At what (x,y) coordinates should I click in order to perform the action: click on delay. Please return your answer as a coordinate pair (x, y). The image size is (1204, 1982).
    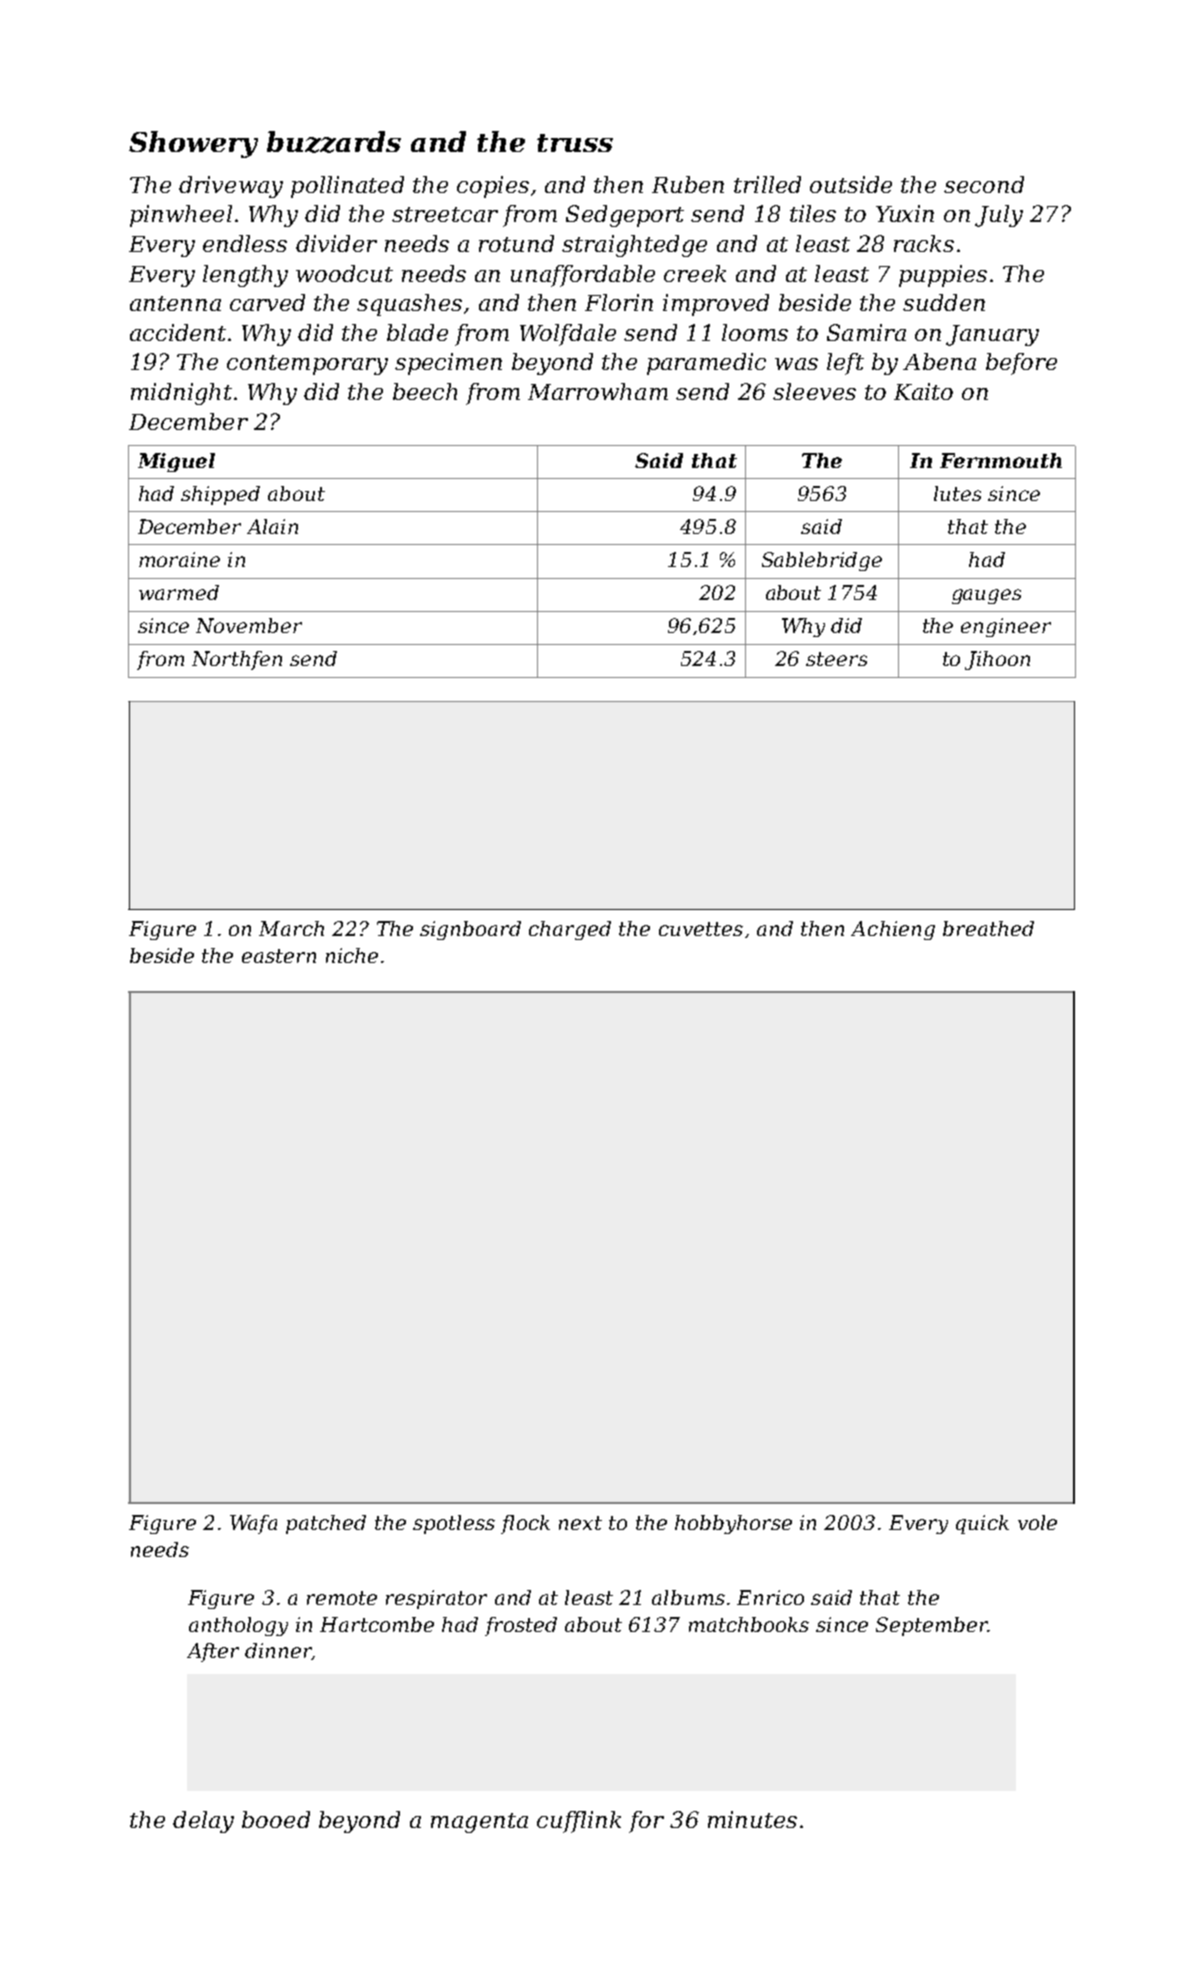
    Looking at the image, I should click on (203, 1822).
